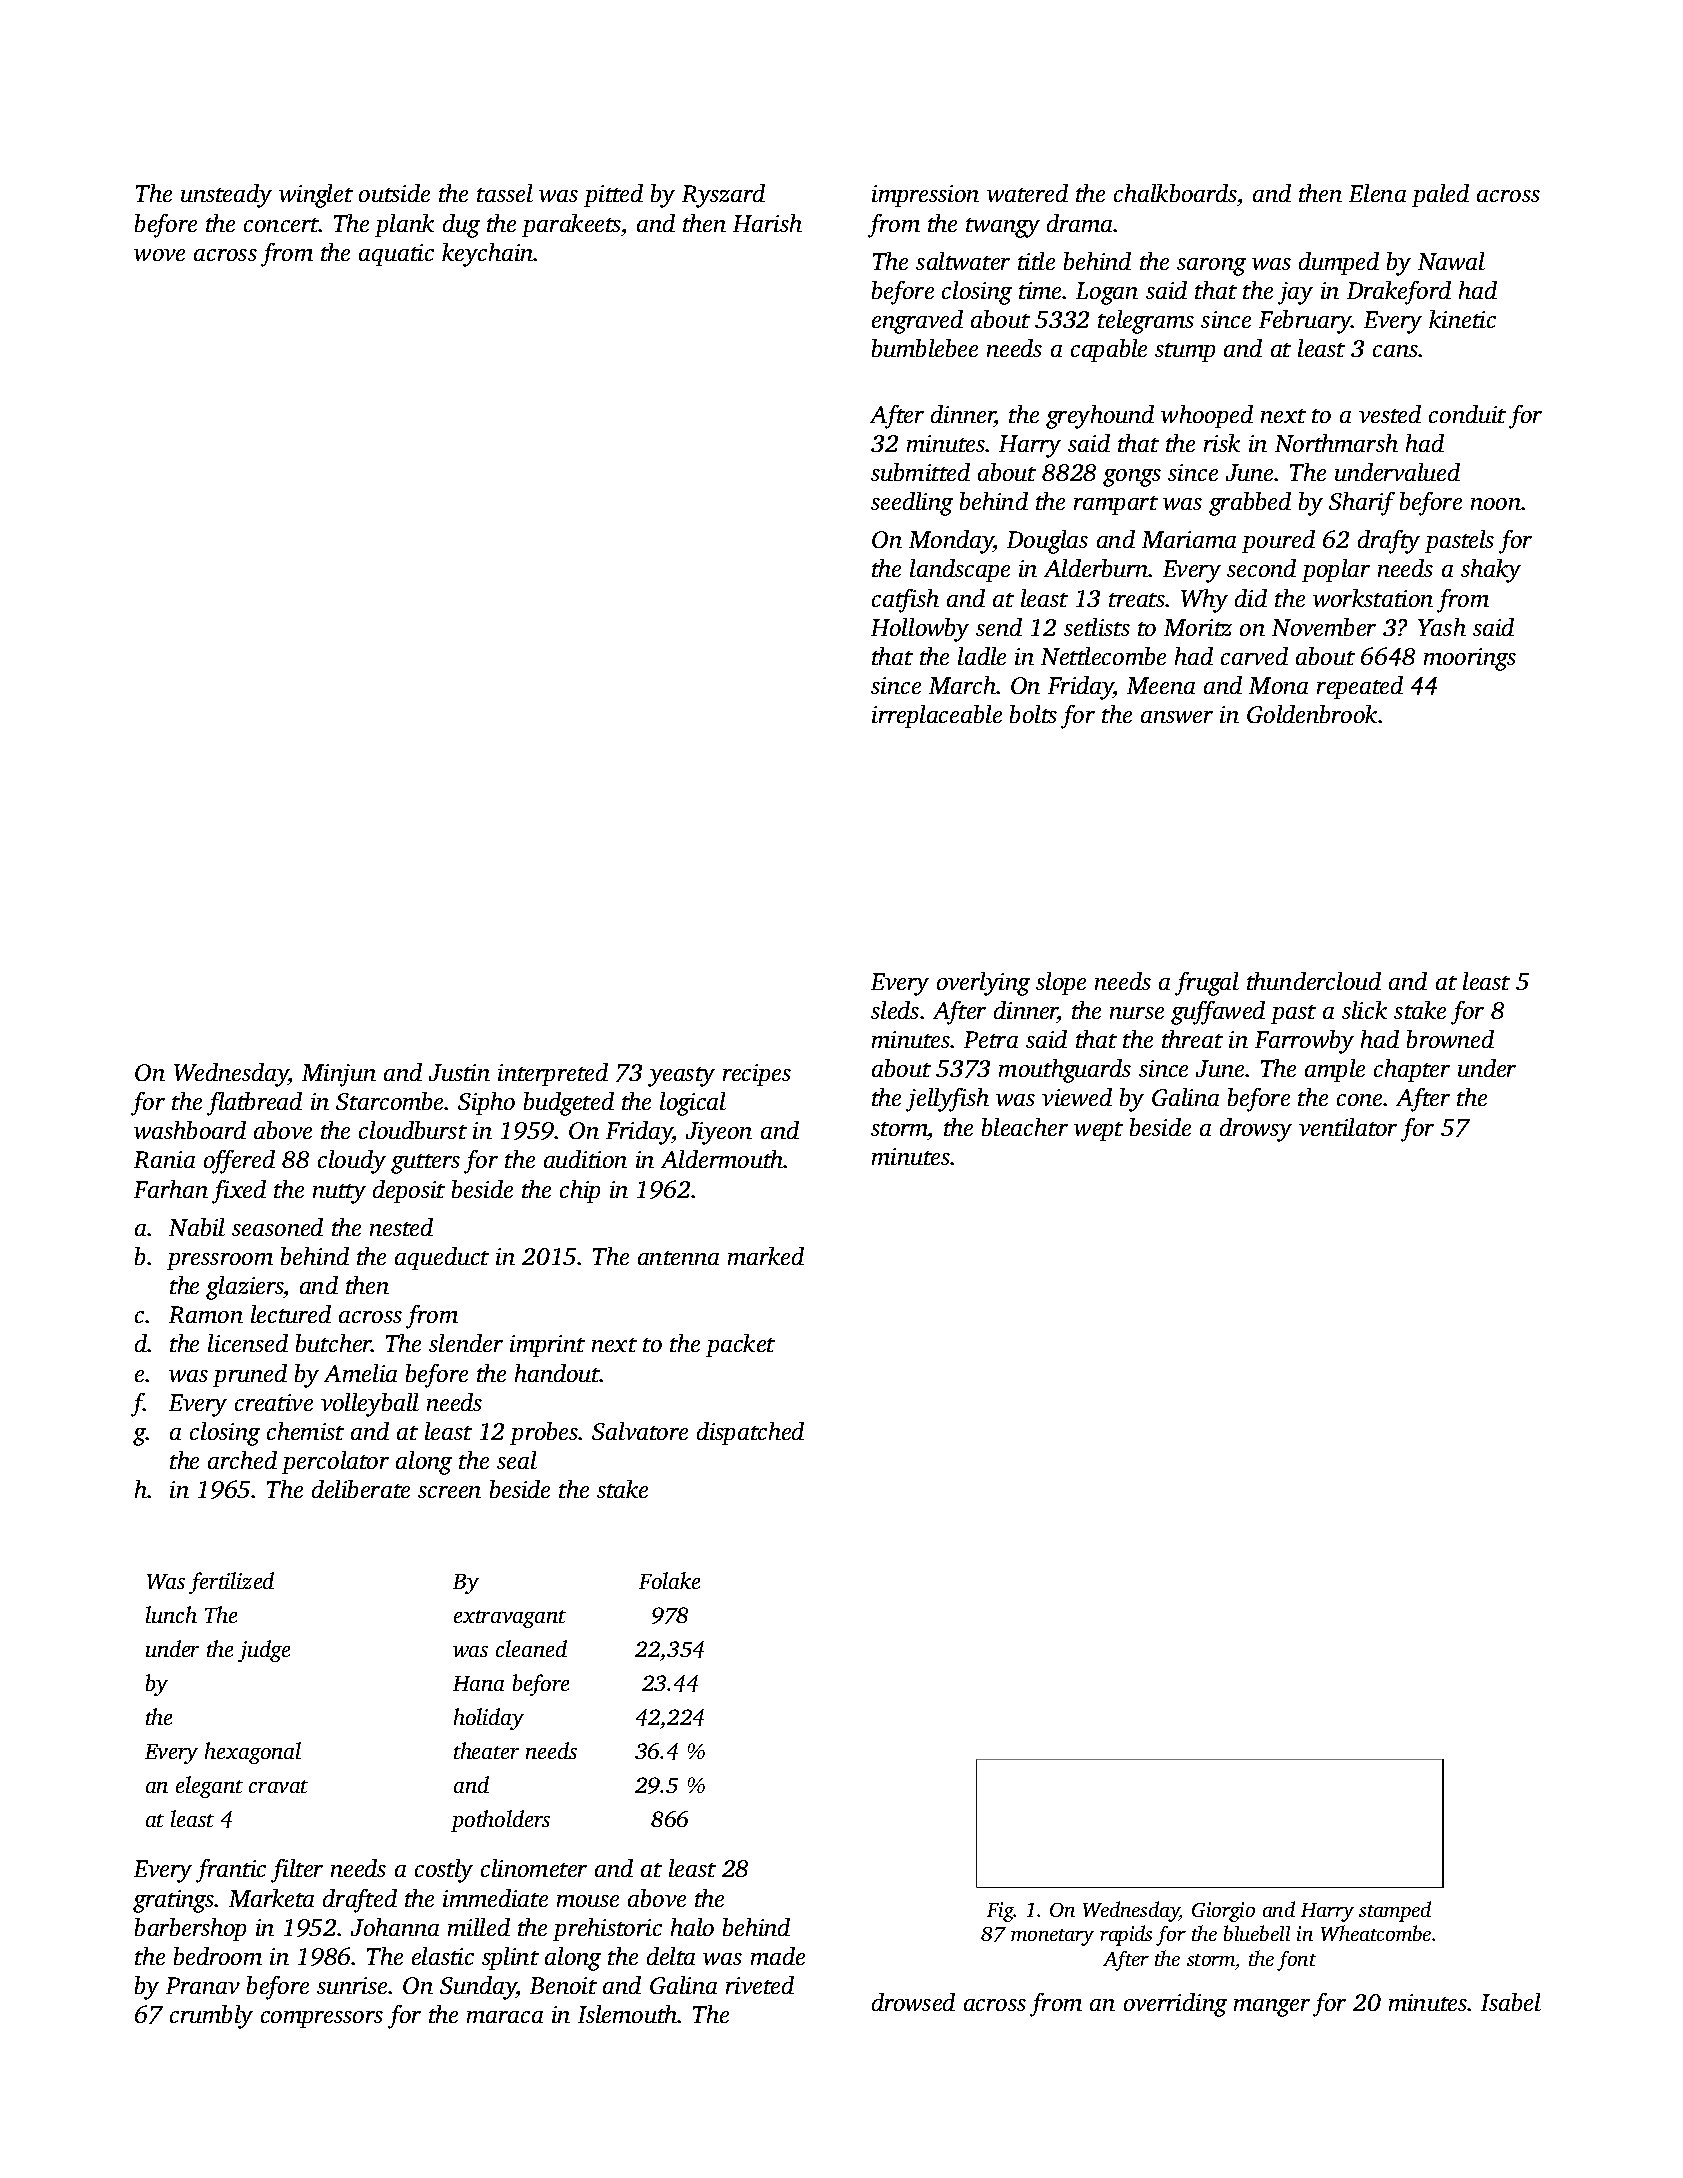  Describe the element at coordinates (239, 1162) in the page. I see `offered` at that location.
